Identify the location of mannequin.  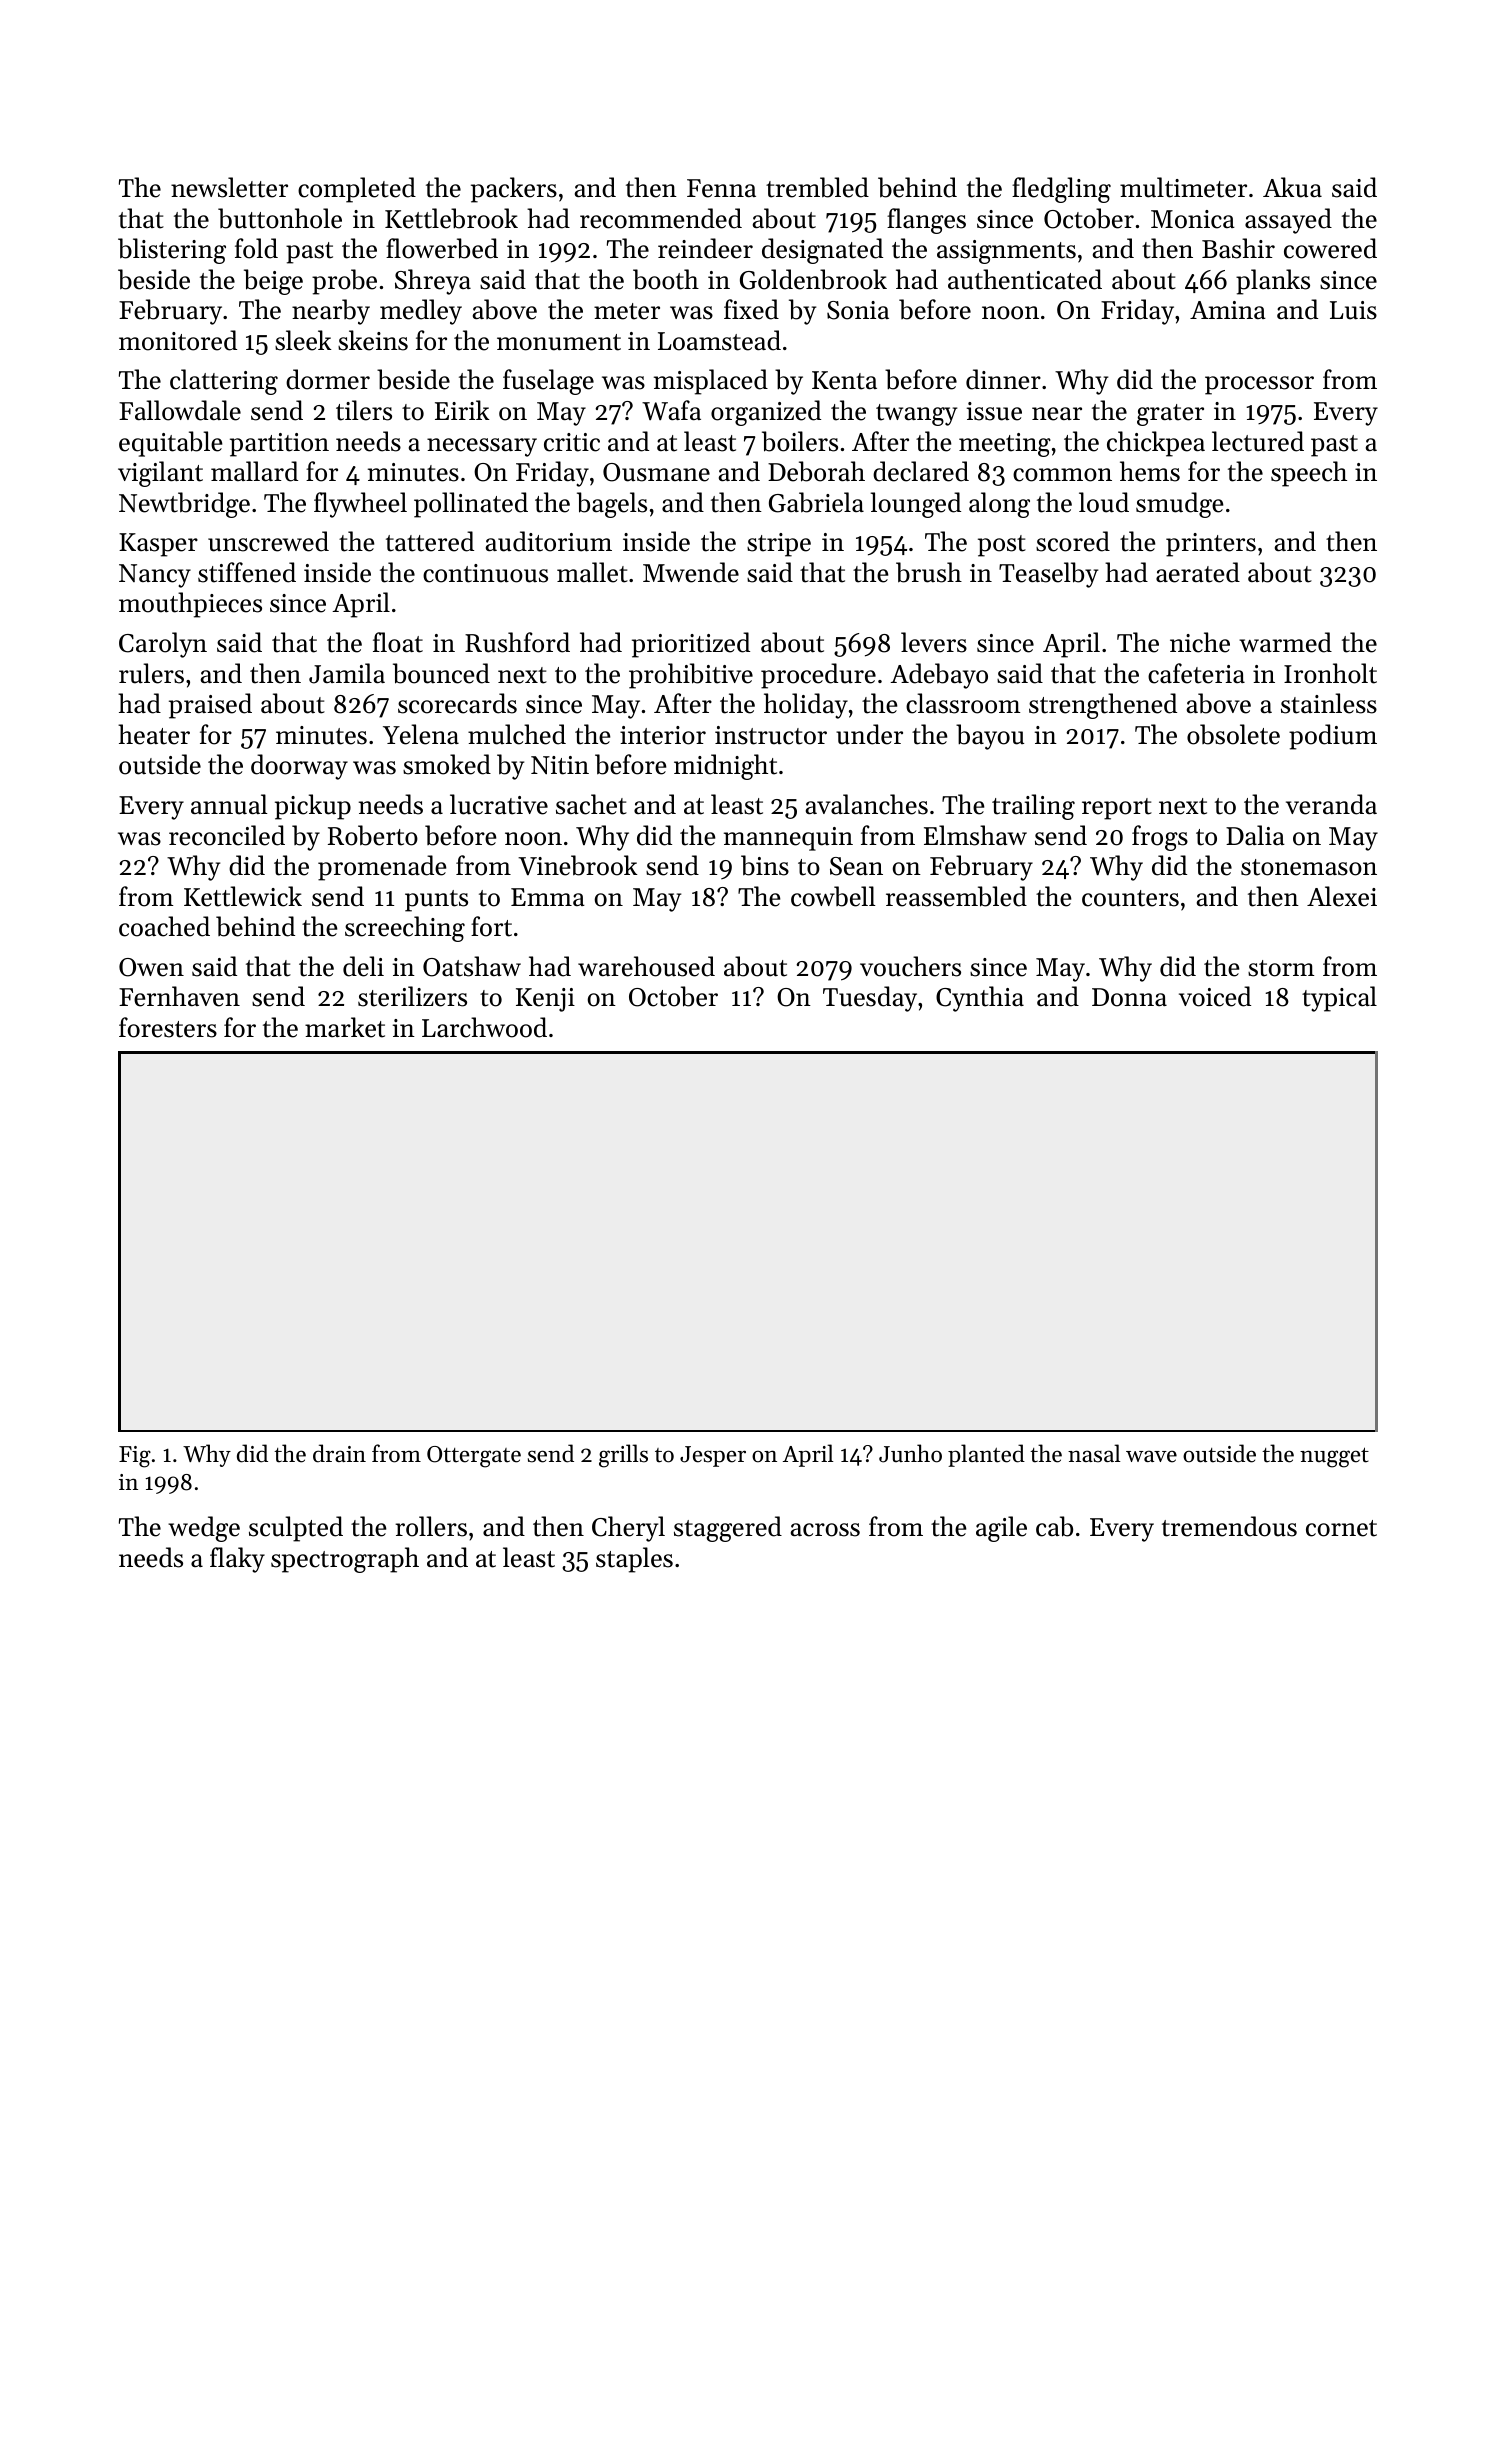
(788, 839).
